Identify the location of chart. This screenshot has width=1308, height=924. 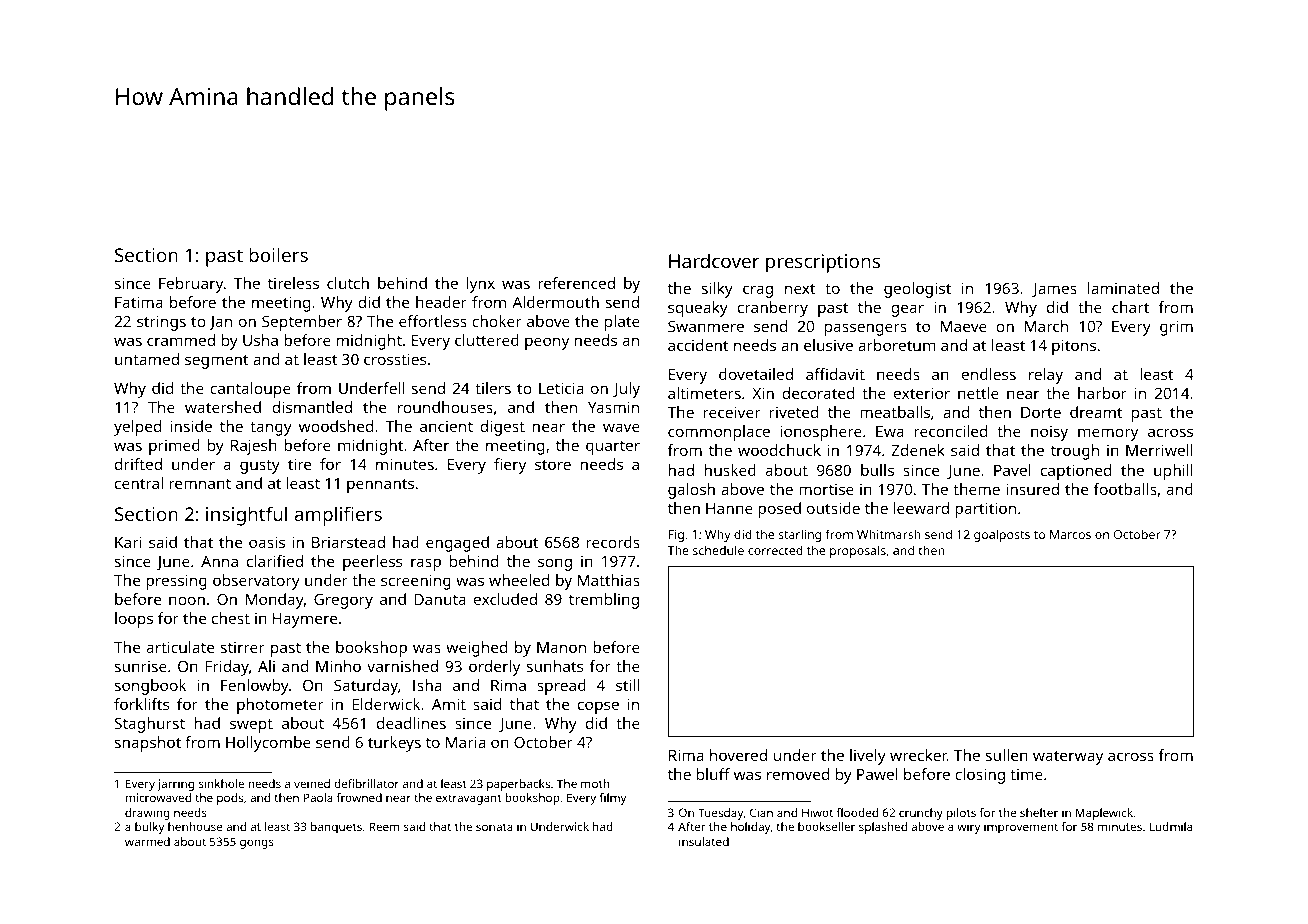
(1130, 307).
